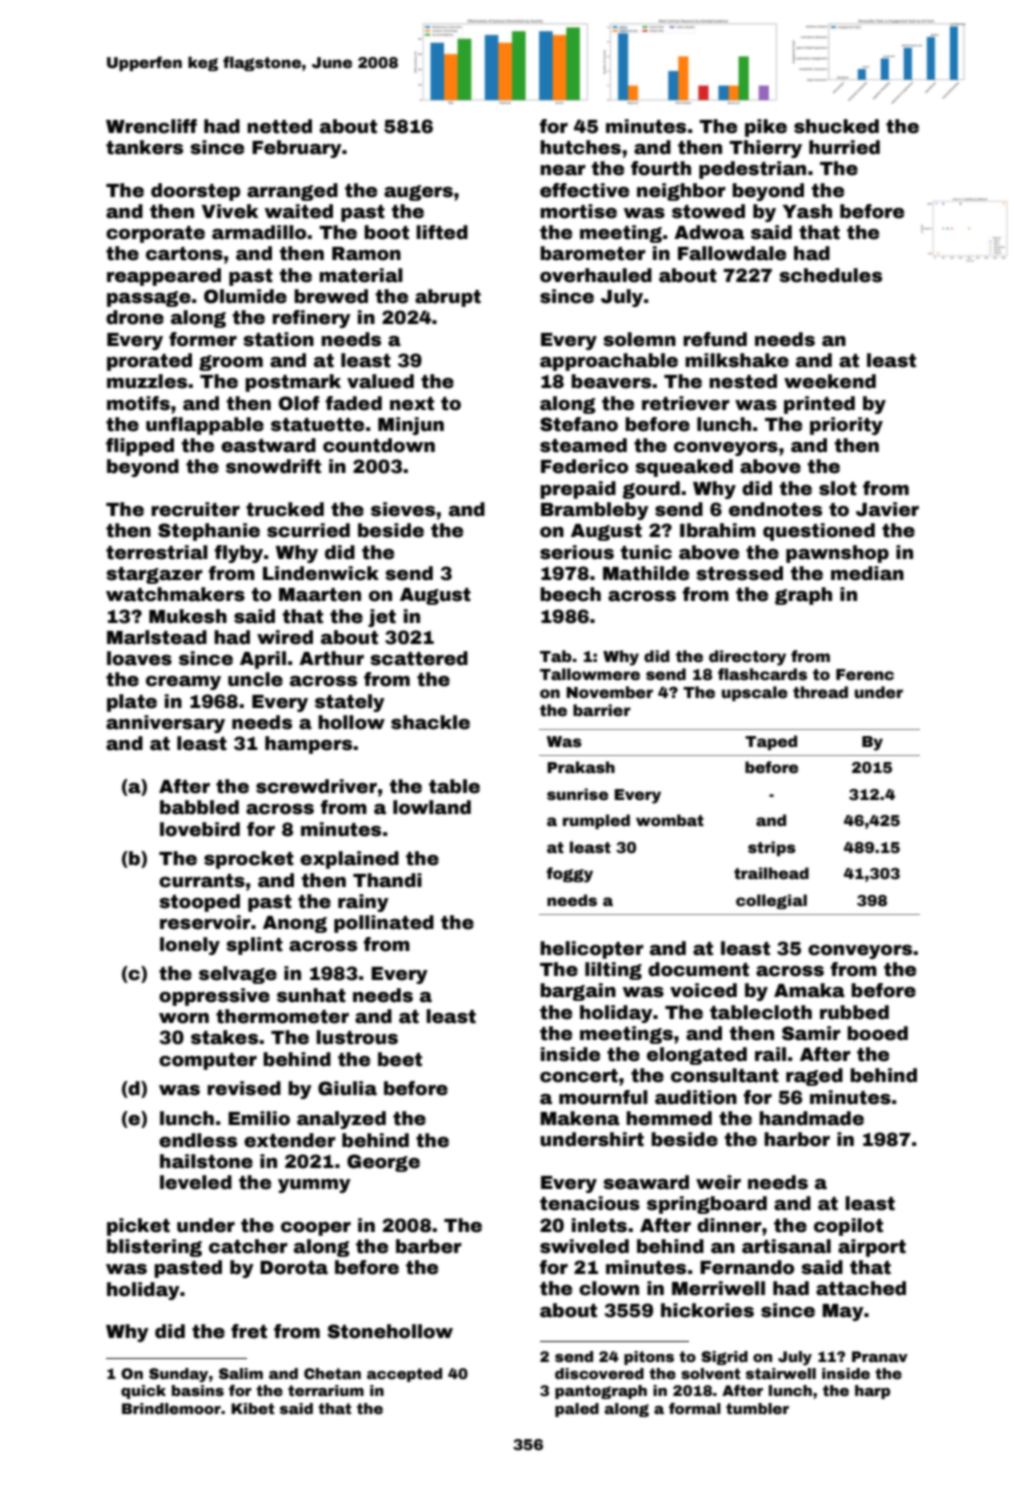  I want to click on hutches, so click(580, 147).
